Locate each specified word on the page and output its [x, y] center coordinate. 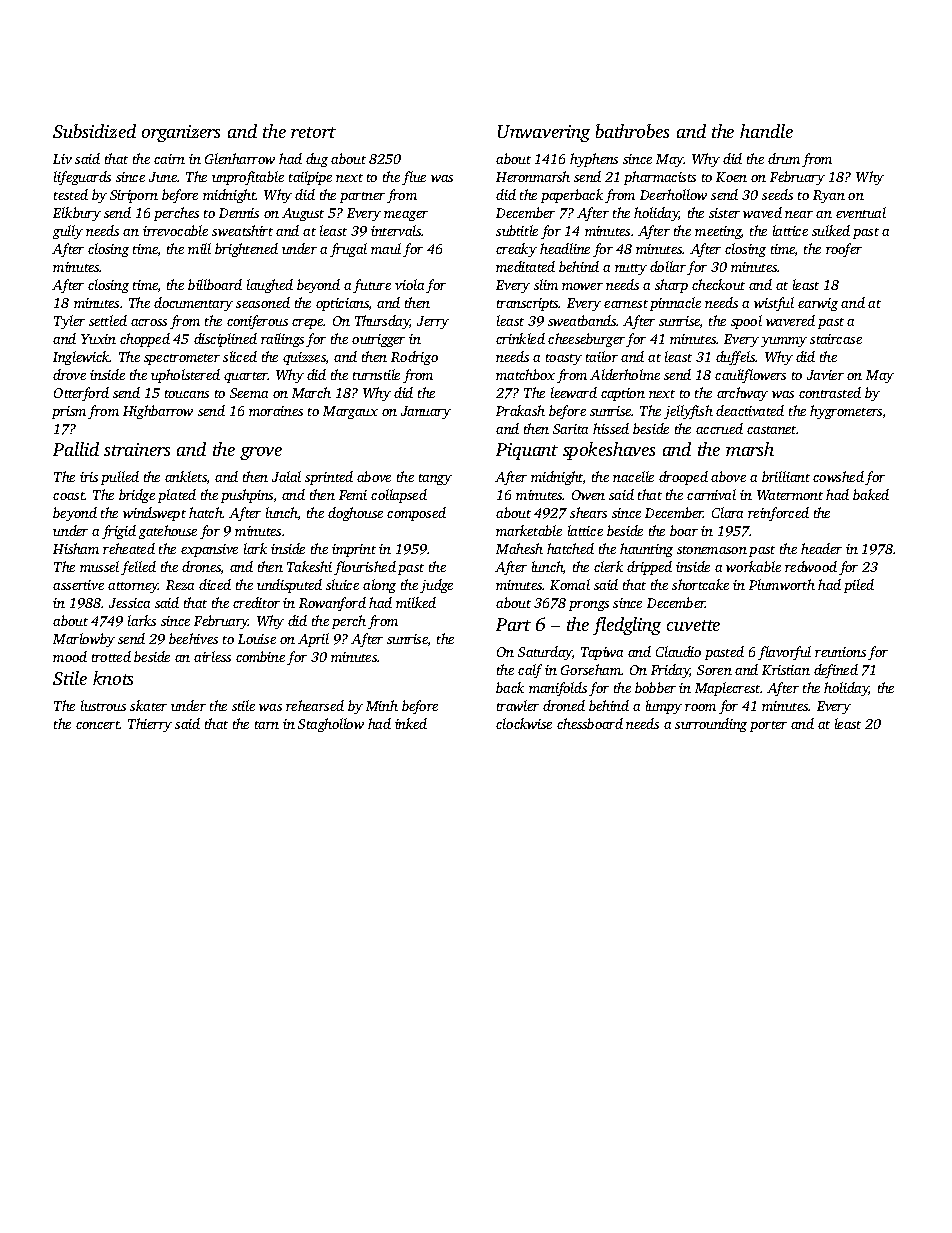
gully [68, 232]
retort [313, 132]
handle [766, 131]
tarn [267, 725]
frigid [119, 532]
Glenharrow [240, 158]
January [426, 412]
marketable [529, 530]
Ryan [829, 196]
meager [406, 216]
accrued [719, 428]
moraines [276, 411]
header [821, 548]
